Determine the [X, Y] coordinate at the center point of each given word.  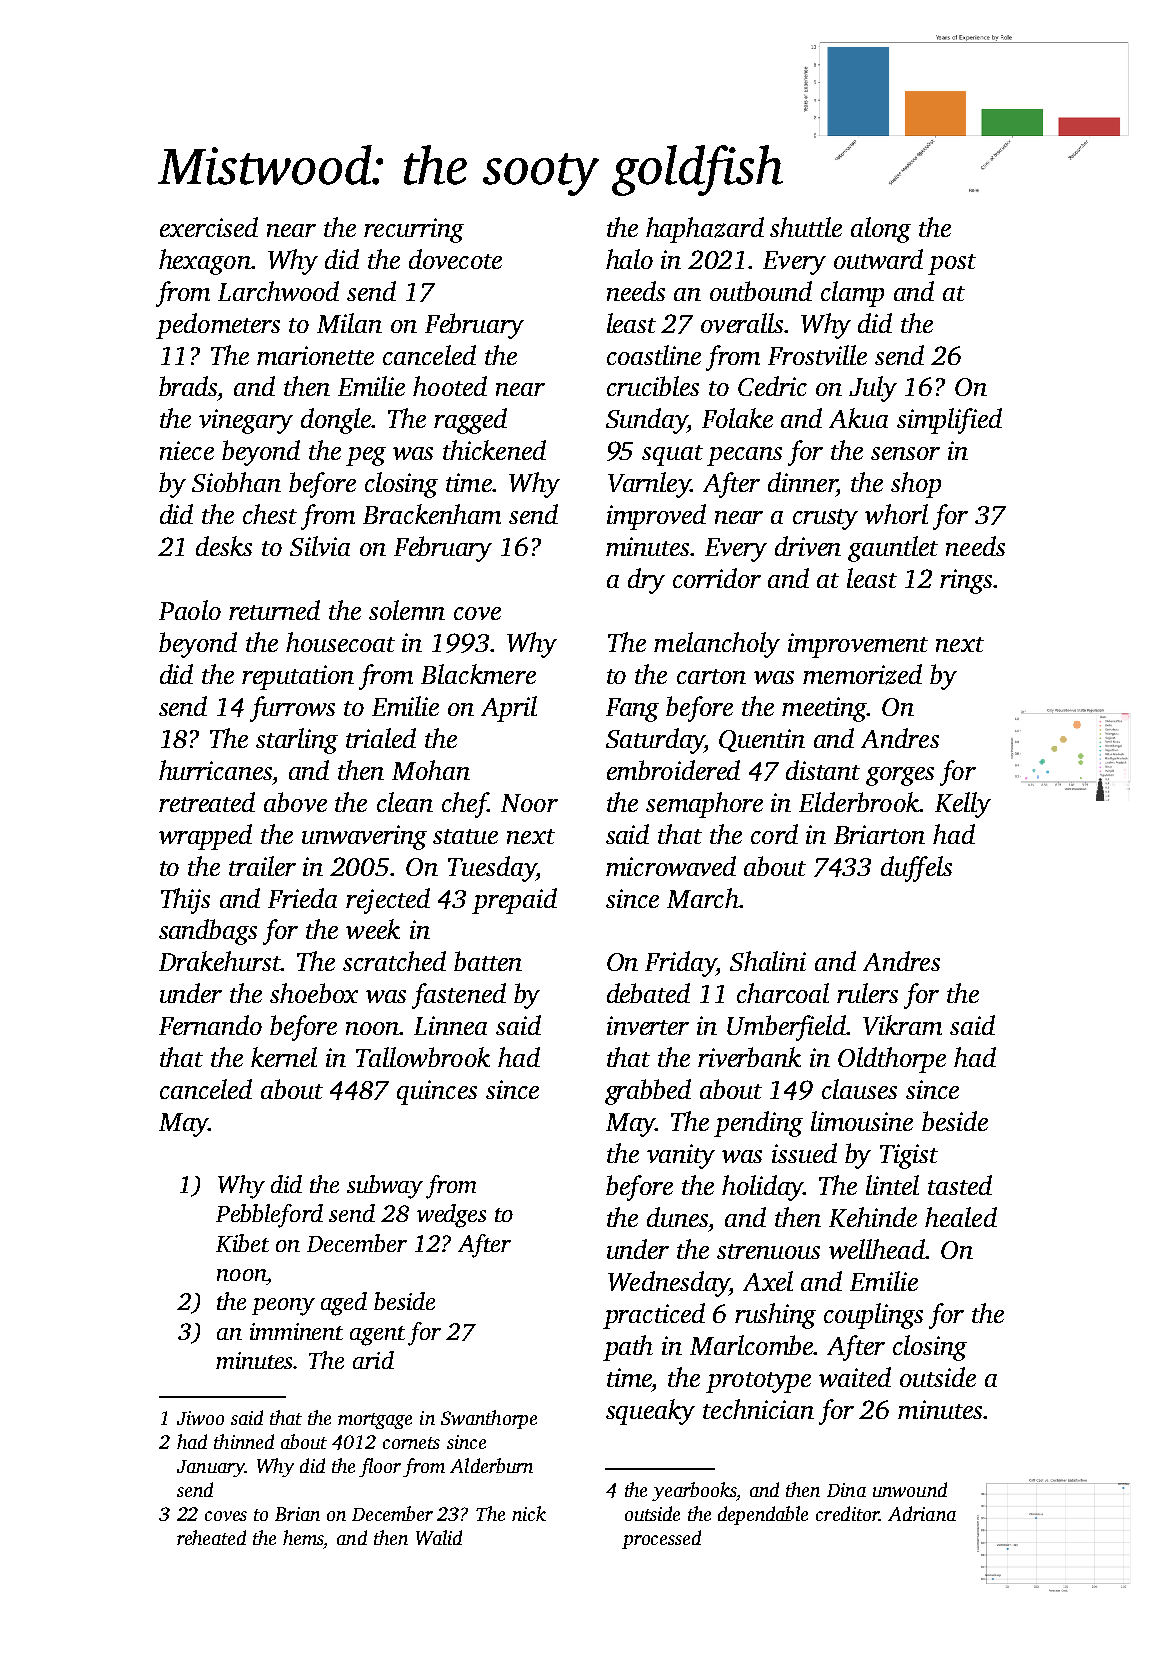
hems [303, 1537]
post [952, 264]
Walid [439, 1537]
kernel [284, 1057]
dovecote [455, 259]
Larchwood [278, 291]
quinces [437, 1092]
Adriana [922, 1513]
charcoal [783, 993]
